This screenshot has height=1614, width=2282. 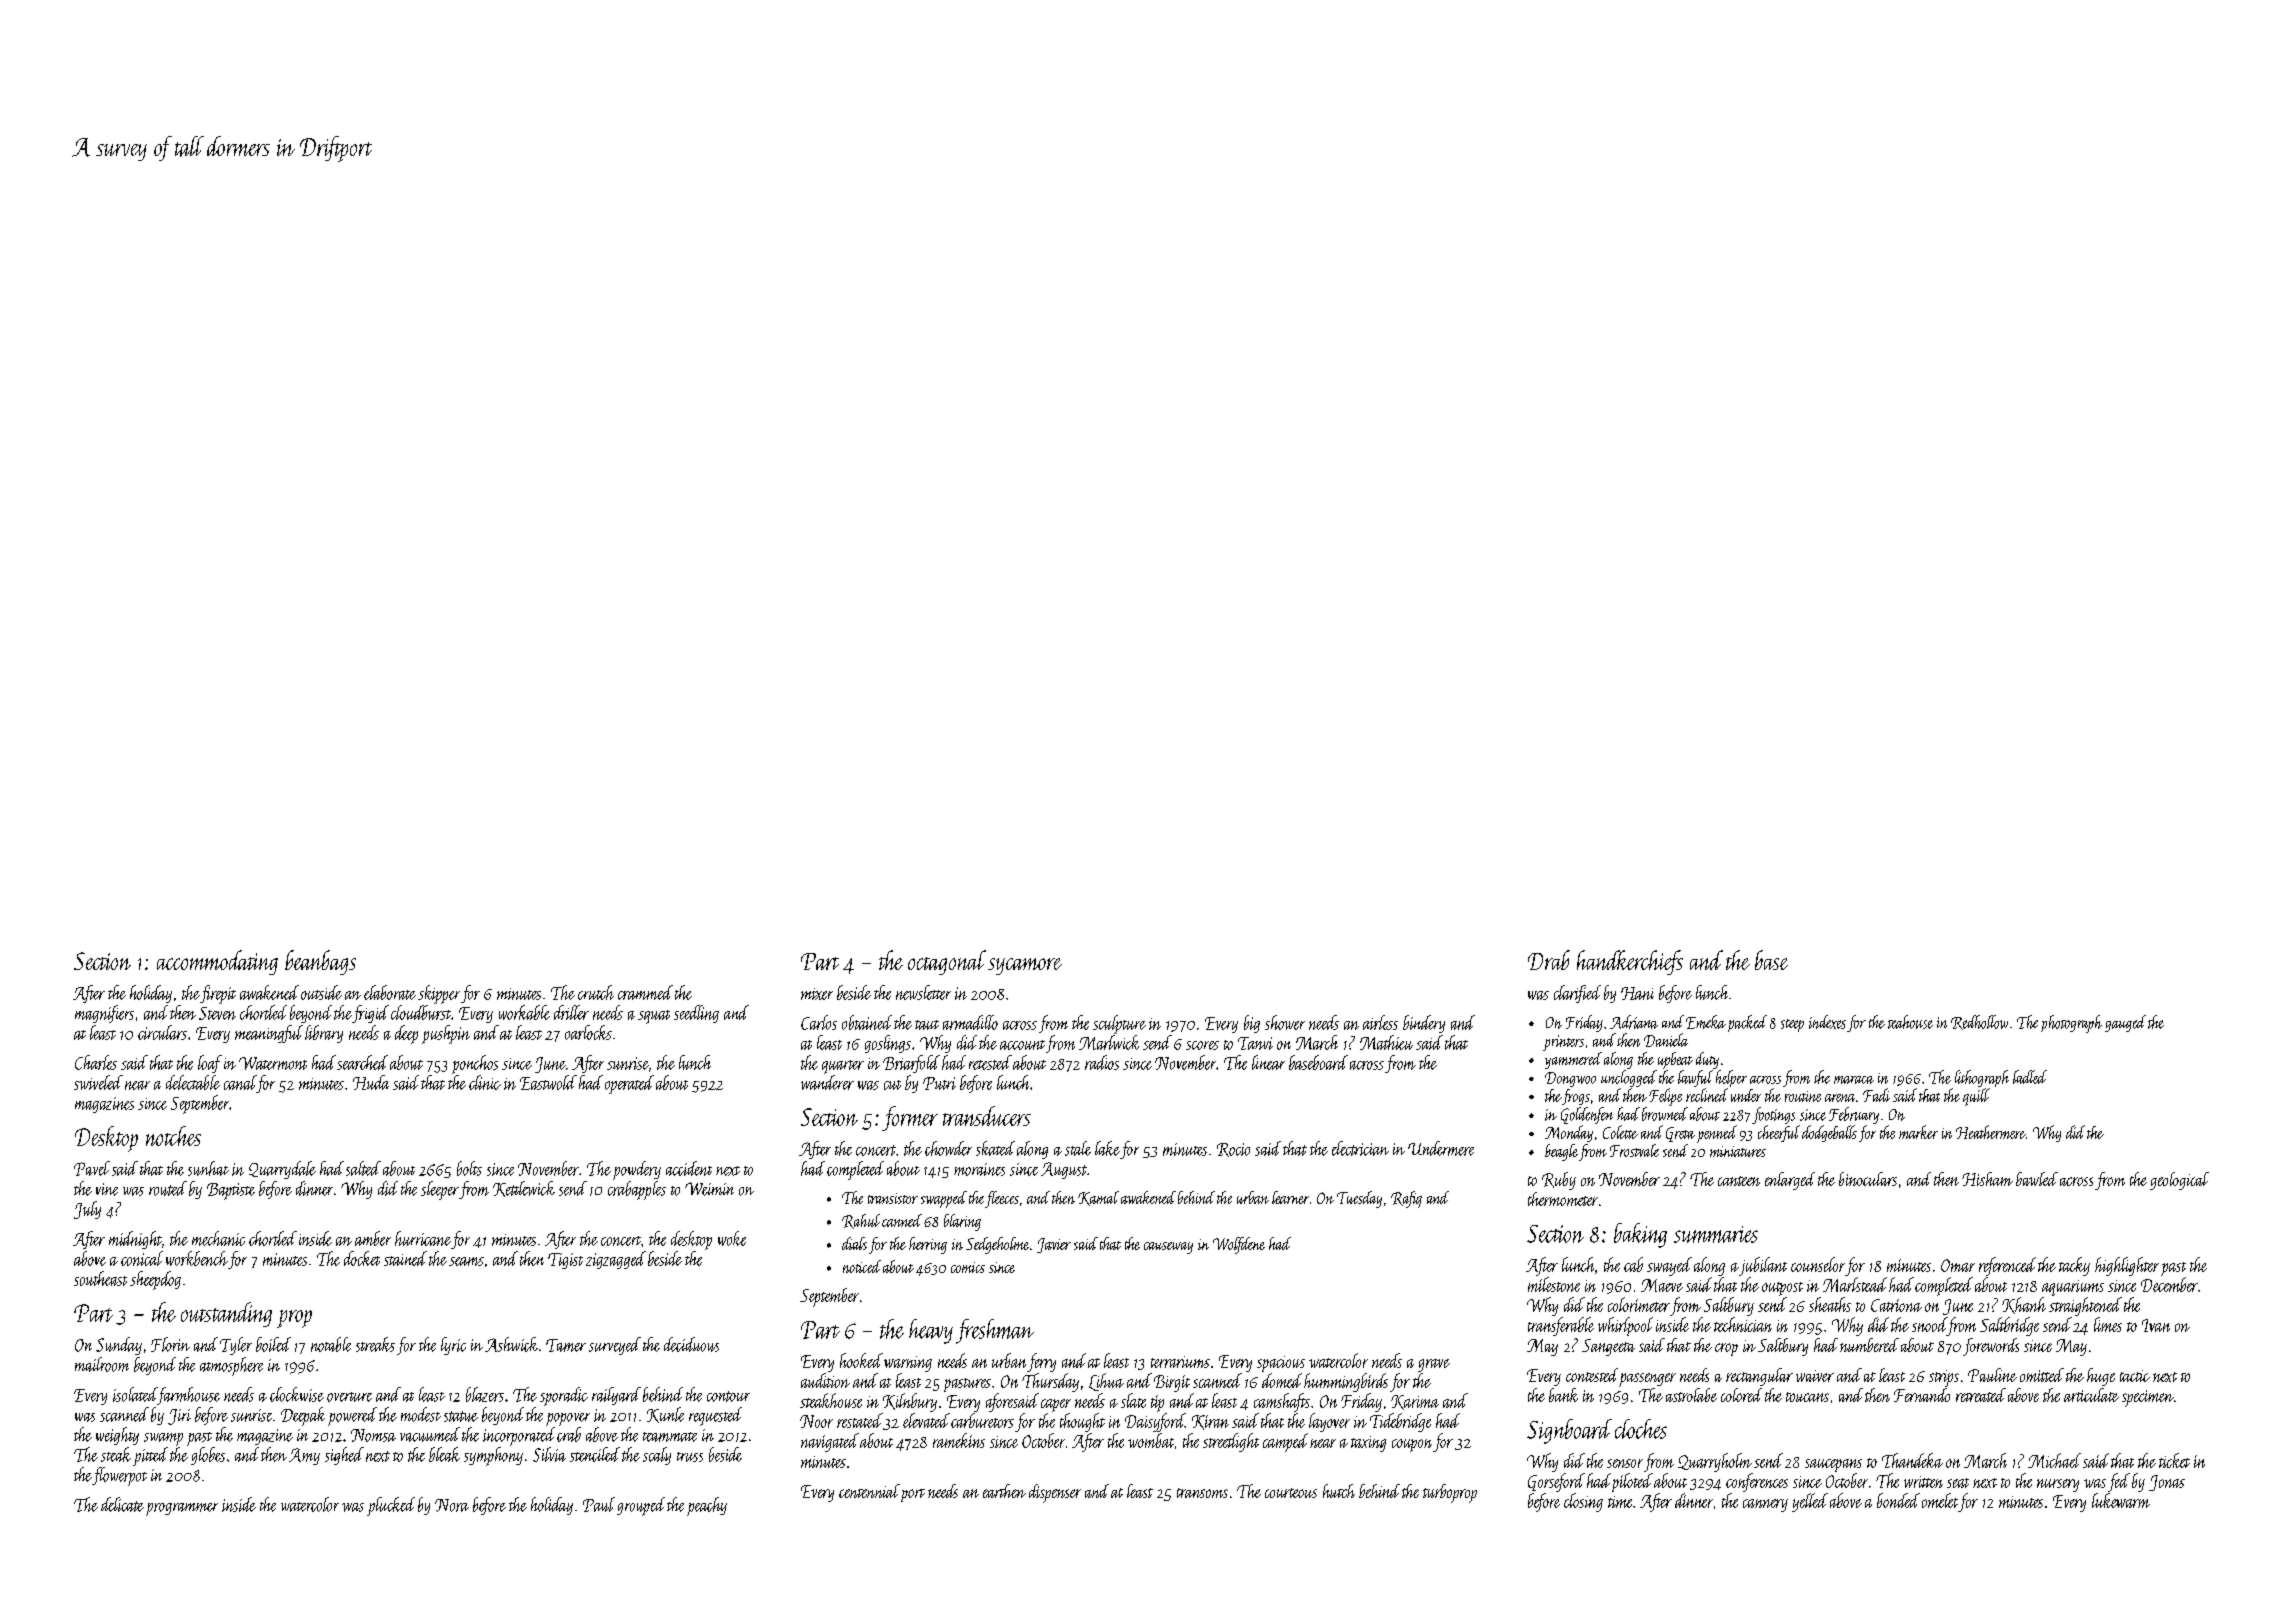 I want to click on Kettlewick, so click(x=524, y=1189).
